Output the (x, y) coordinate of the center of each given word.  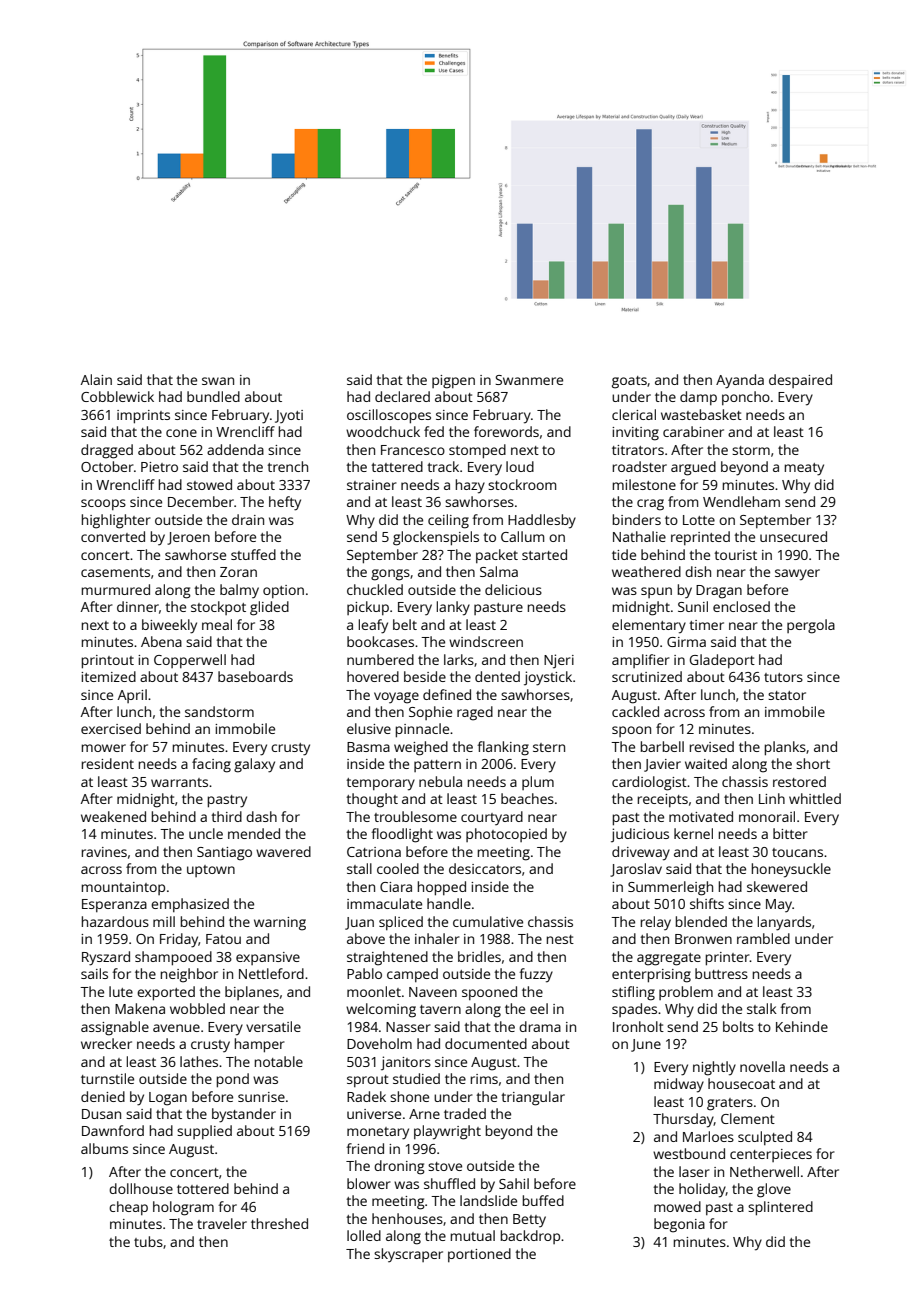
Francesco (413, 450)
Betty (529, 1220)
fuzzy (536, 975)
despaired (800, 381)
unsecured (793, 536)
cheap (128, 1208)
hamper (260, 1045)
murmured (116, 589)
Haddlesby (542, 521)
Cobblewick (117, 396)
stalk (762, 1008)
